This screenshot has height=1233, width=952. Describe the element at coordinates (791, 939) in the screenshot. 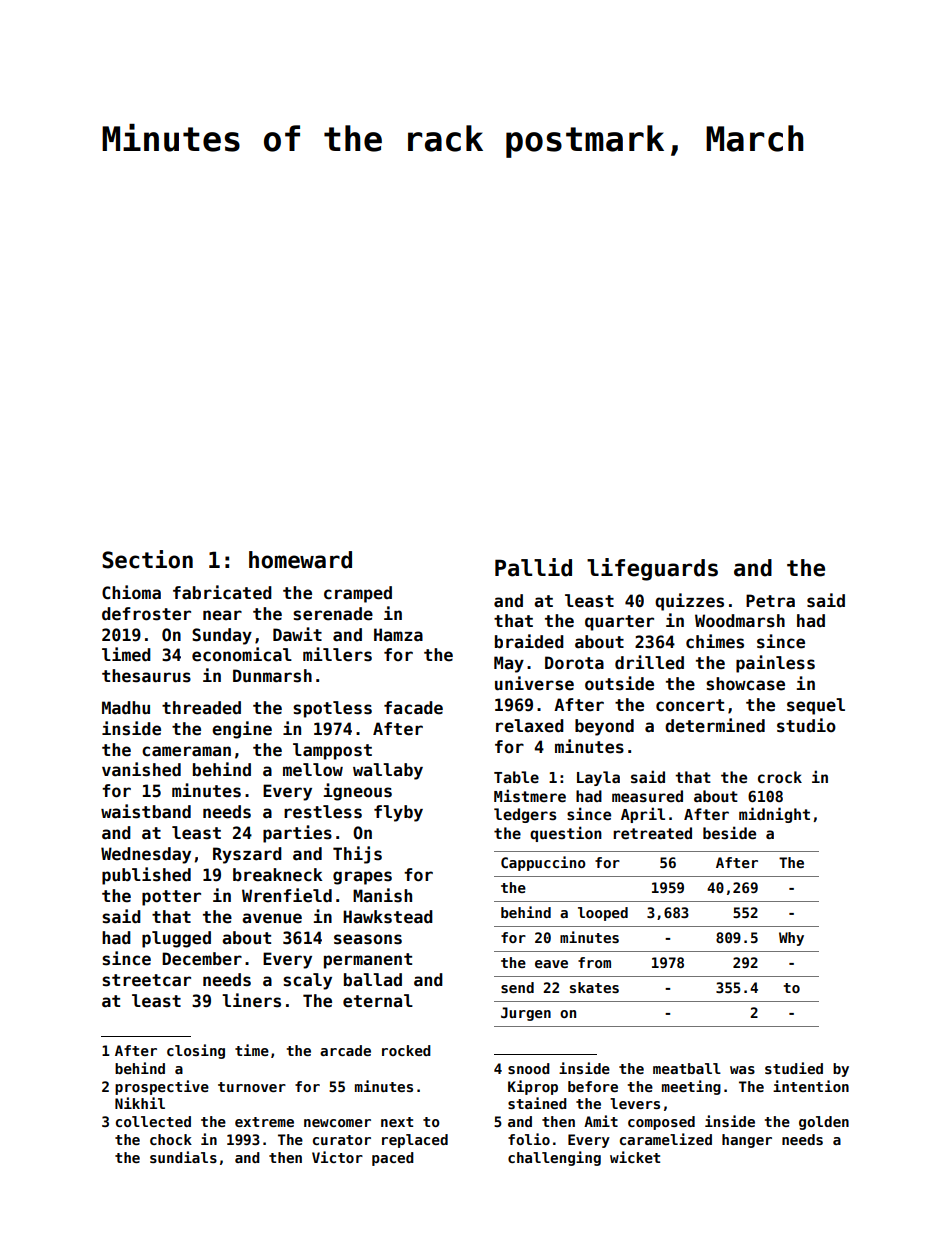

I see `Why` at that location.
